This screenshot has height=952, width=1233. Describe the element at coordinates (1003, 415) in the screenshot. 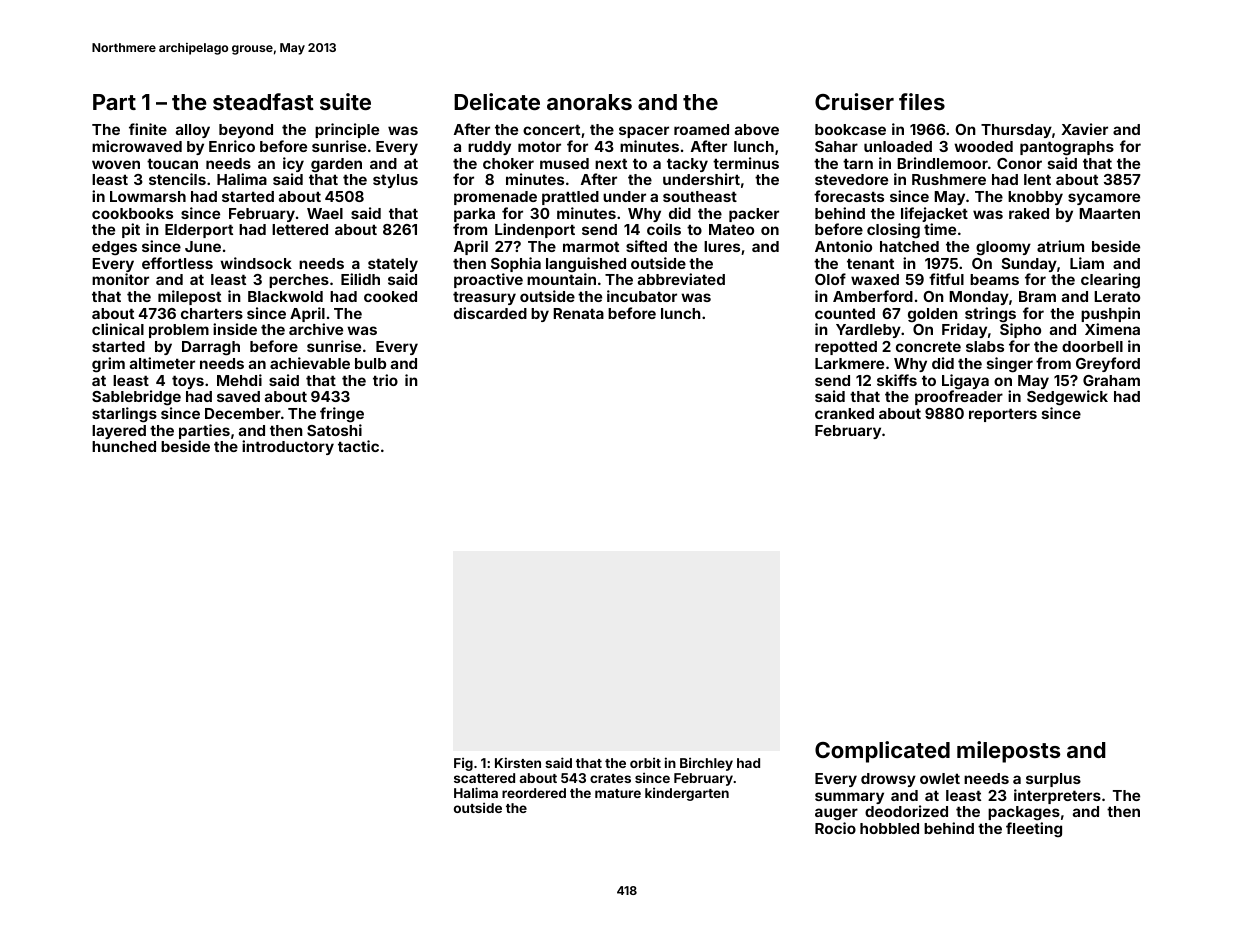

I see `reporters` at that location.
